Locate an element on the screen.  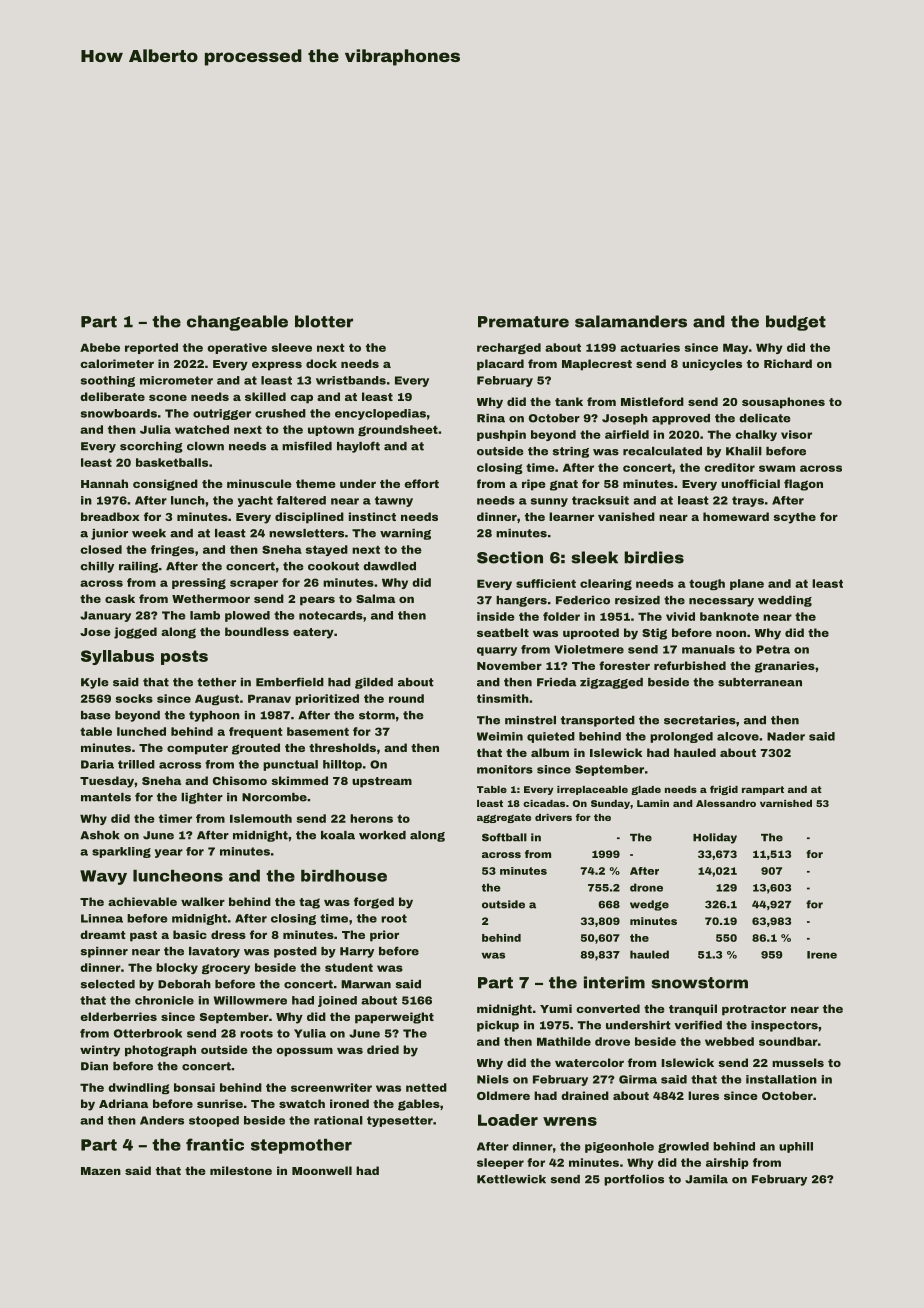
frantic is located at coordinates (215, 1144).
